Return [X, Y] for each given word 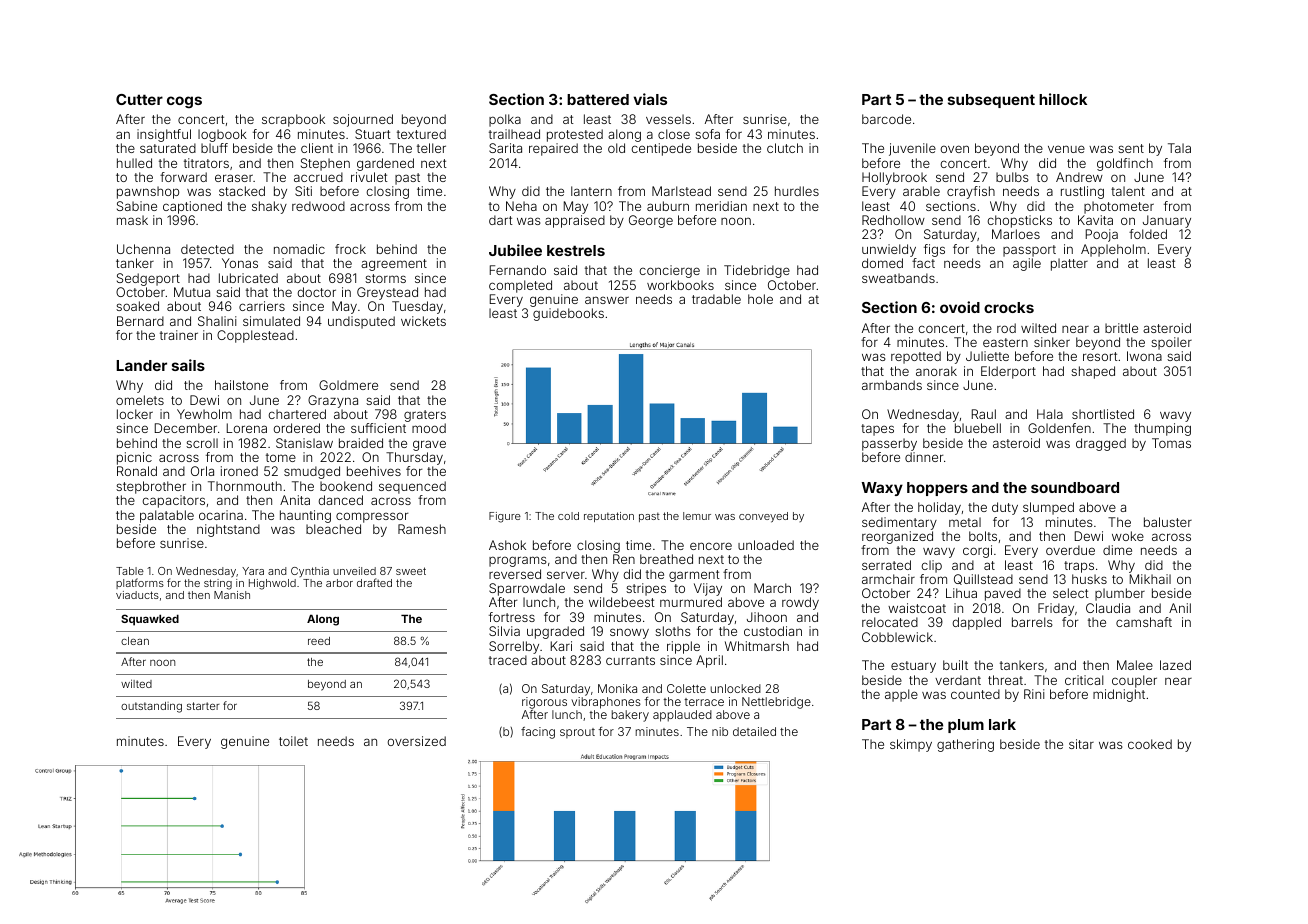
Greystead [387, 293]
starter [203, 706]
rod [1006, 328]
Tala [1179, 148]
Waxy [882, 489]
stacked [242, 191]
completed [520, 286]
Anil [1180, 608]
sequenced [412, 487]
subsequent [991, 101]
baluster [1168, 522]
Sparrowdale [527, 589]
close [674, 134]
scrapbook [293, 120]
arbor [339, 583]
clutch [785, 148]
